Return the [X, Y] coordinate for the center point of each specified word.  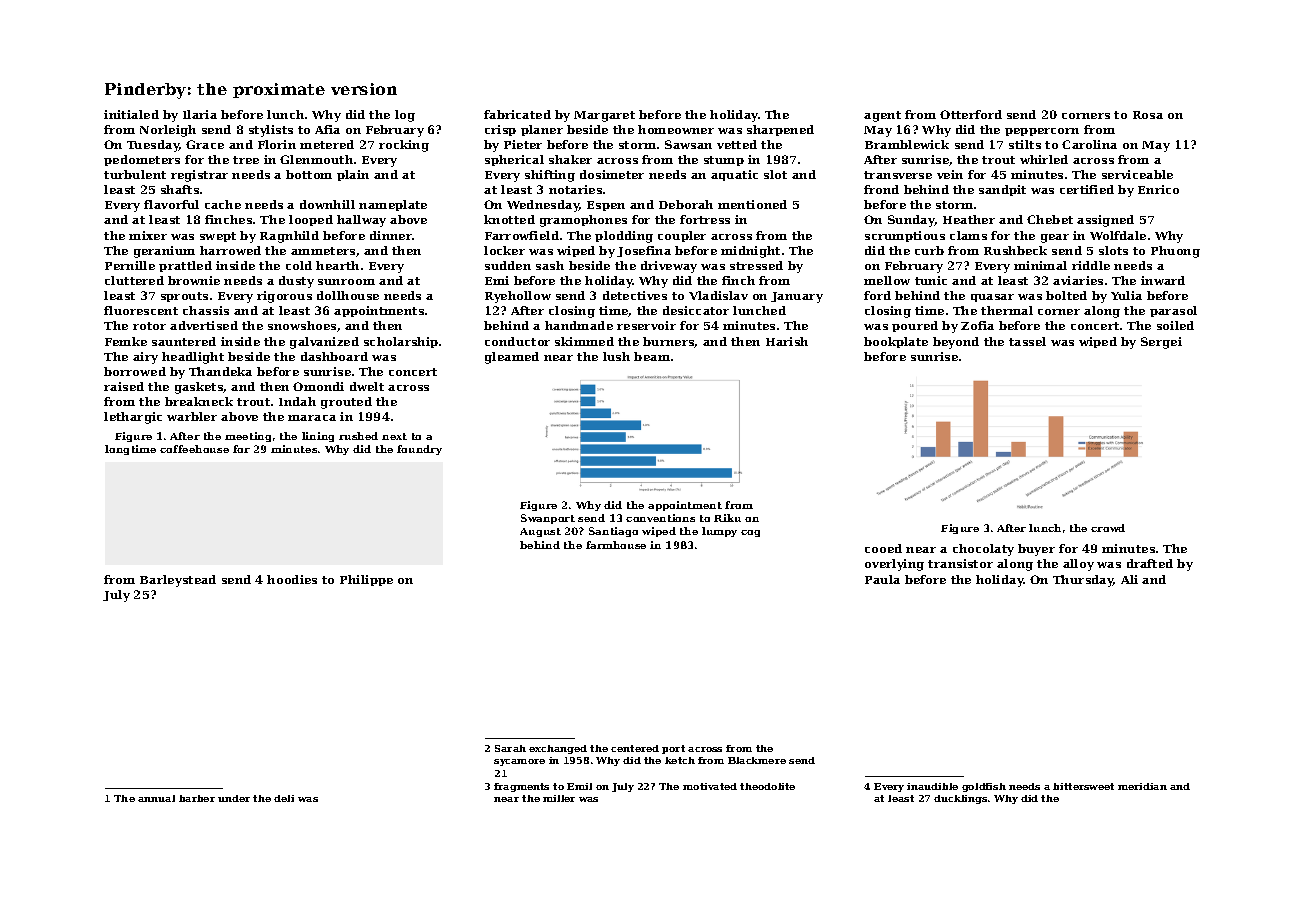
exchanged [558, 749]
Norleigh [168, 131]
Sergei [1161, 343]
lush [616, 356]
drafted [1150, 563]
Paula [882, 579]
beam [652, 356]
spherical [514, 160]
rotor [149, 326]
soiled [1175, 325]
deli [284, 798]
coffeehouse [194, 449]
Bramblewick [907, 144]
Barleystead [178, 581]
